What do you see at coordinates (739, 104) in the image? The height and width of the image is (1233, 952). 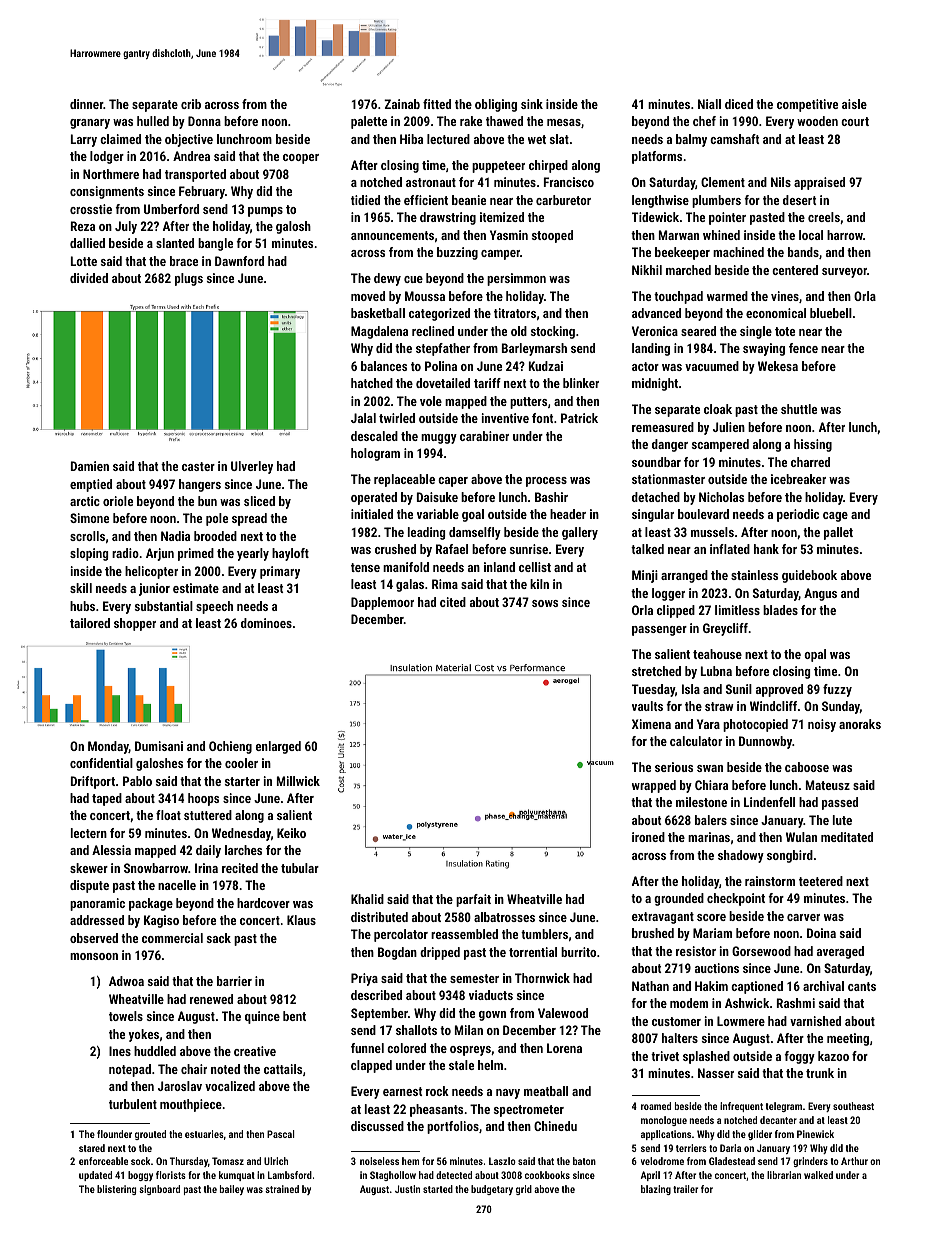 I see `diced` at bounding box center [739, 104].
